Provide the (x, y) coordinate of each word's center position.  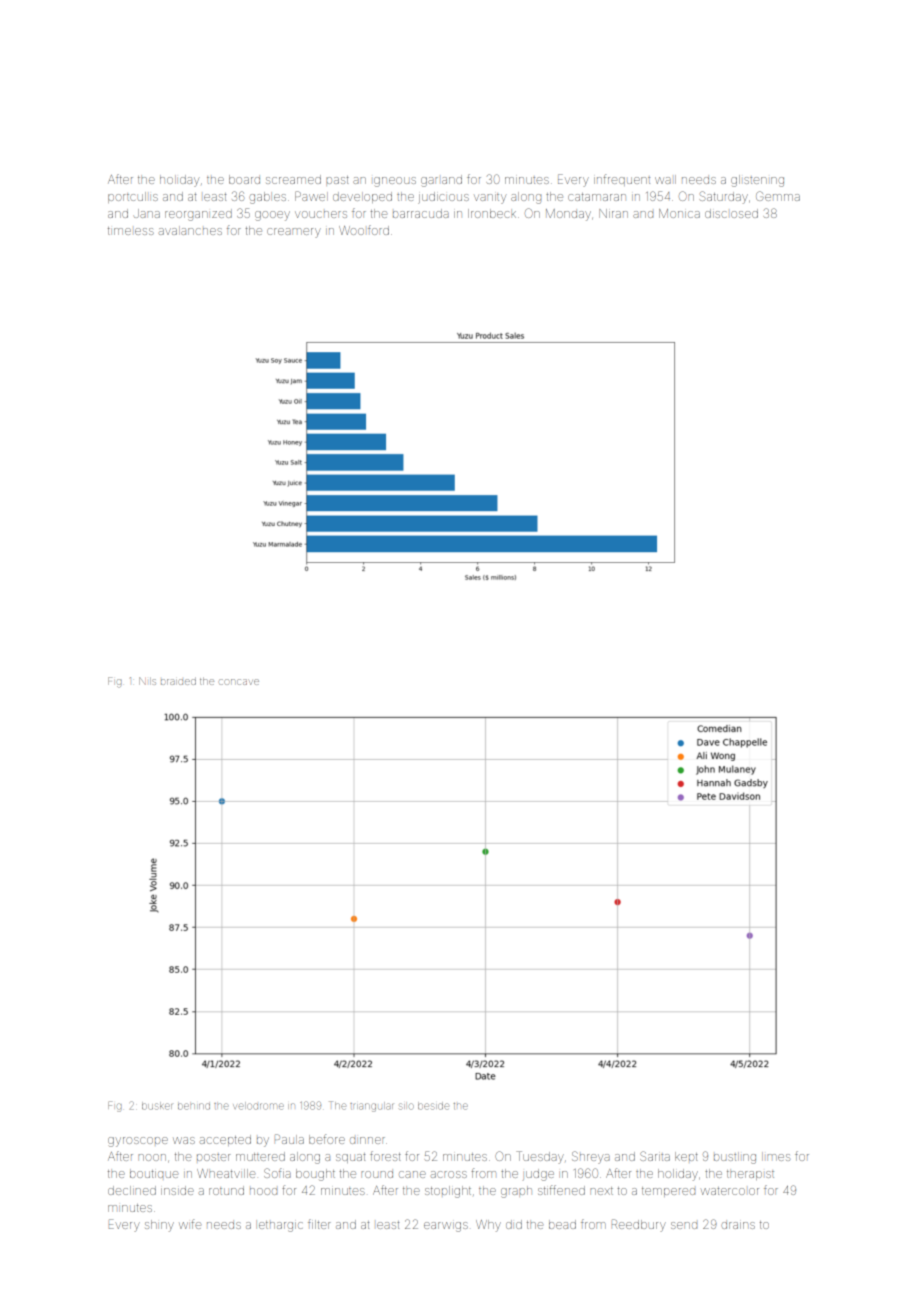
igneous (395, 182)
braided (178, 681)
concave (239, 682)
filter (319, 1224)
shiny (159, 1226)
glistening (757, 181)
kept (686, 1156)
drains (738, 1225)
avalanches (190, 230)
